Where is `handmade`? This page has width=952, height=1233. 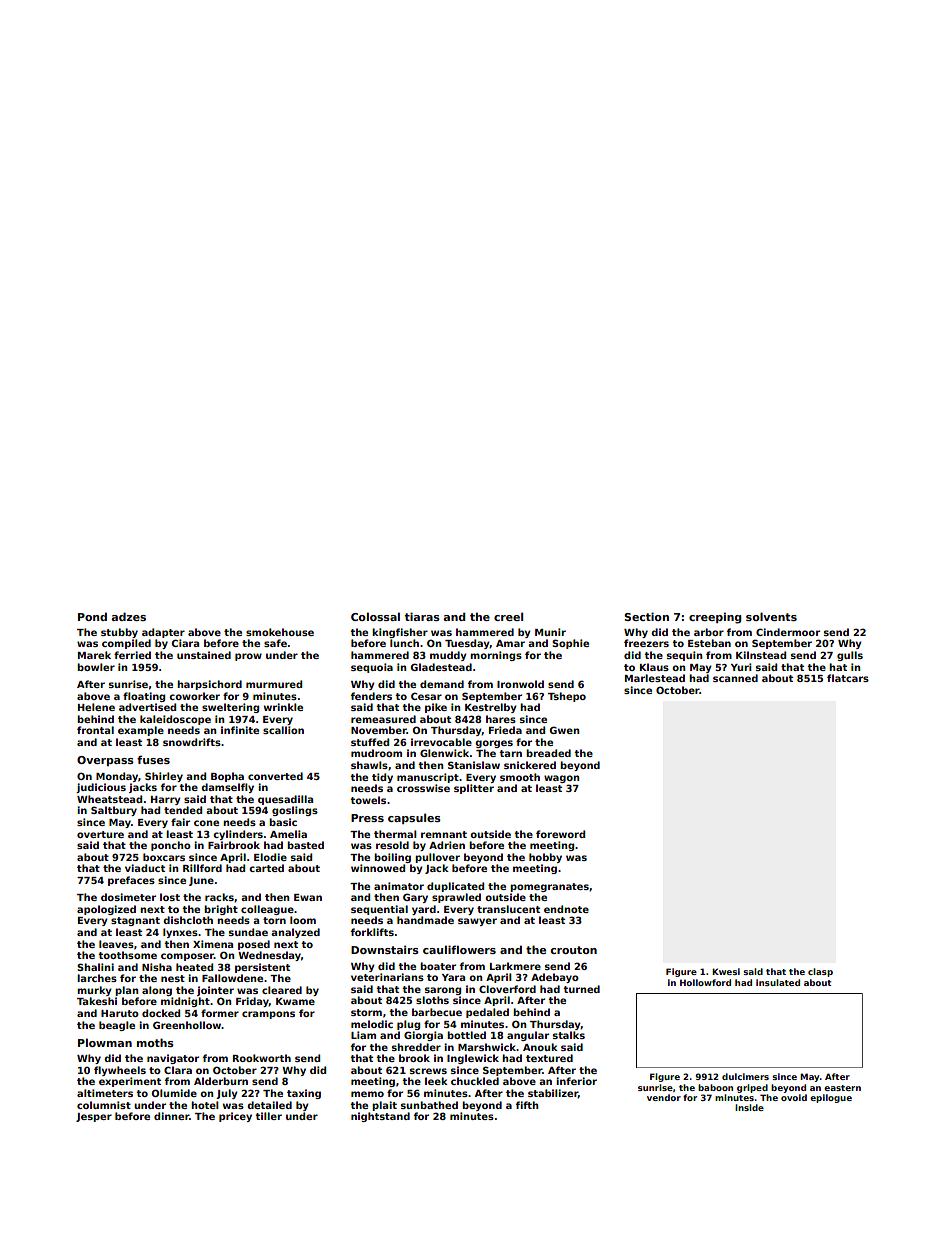 handmade is located at coordinates (425, 920).
